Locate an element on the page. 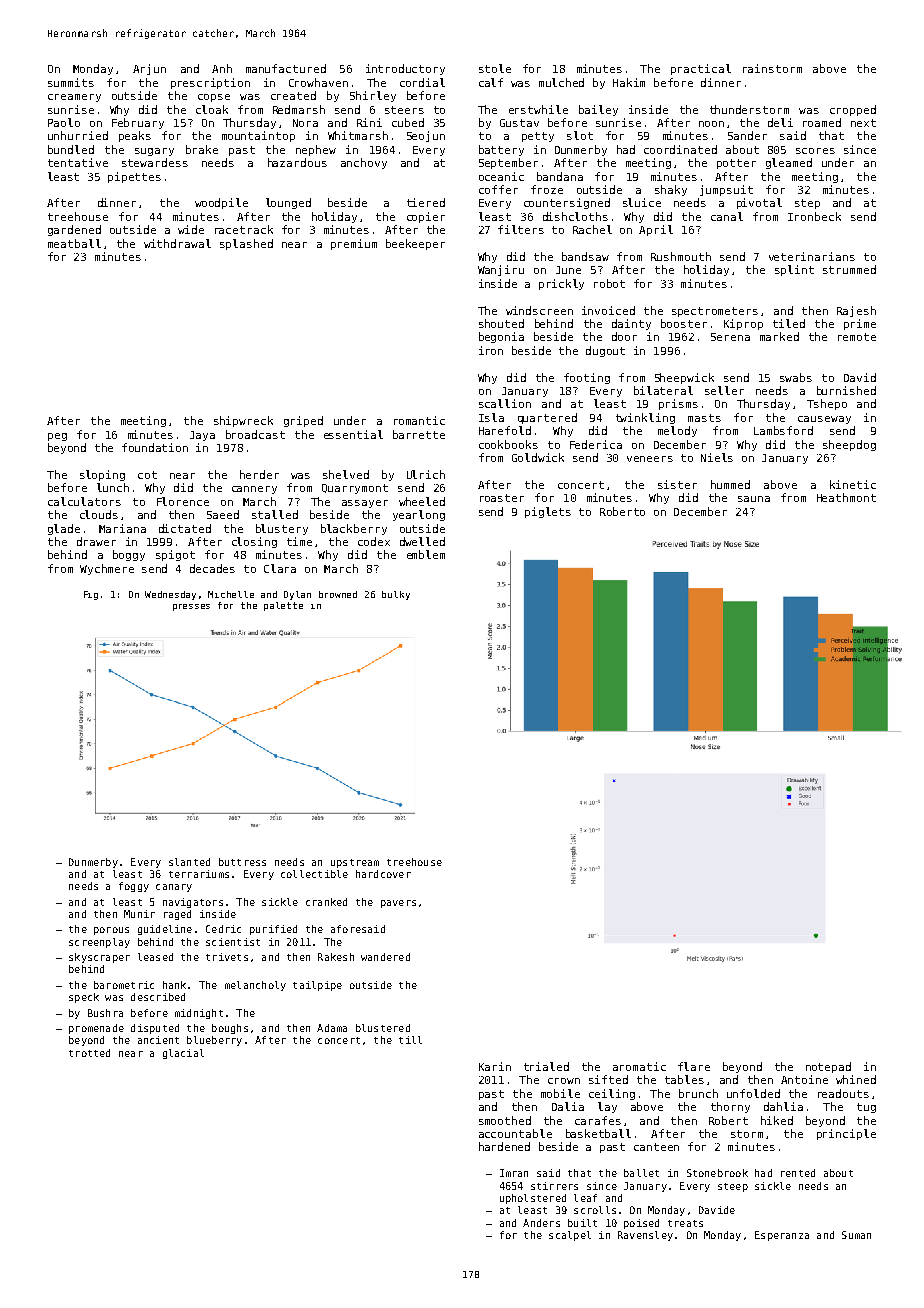 The width and height of the page is (924, 1308). sauna is located at coordinates (754, 499).
